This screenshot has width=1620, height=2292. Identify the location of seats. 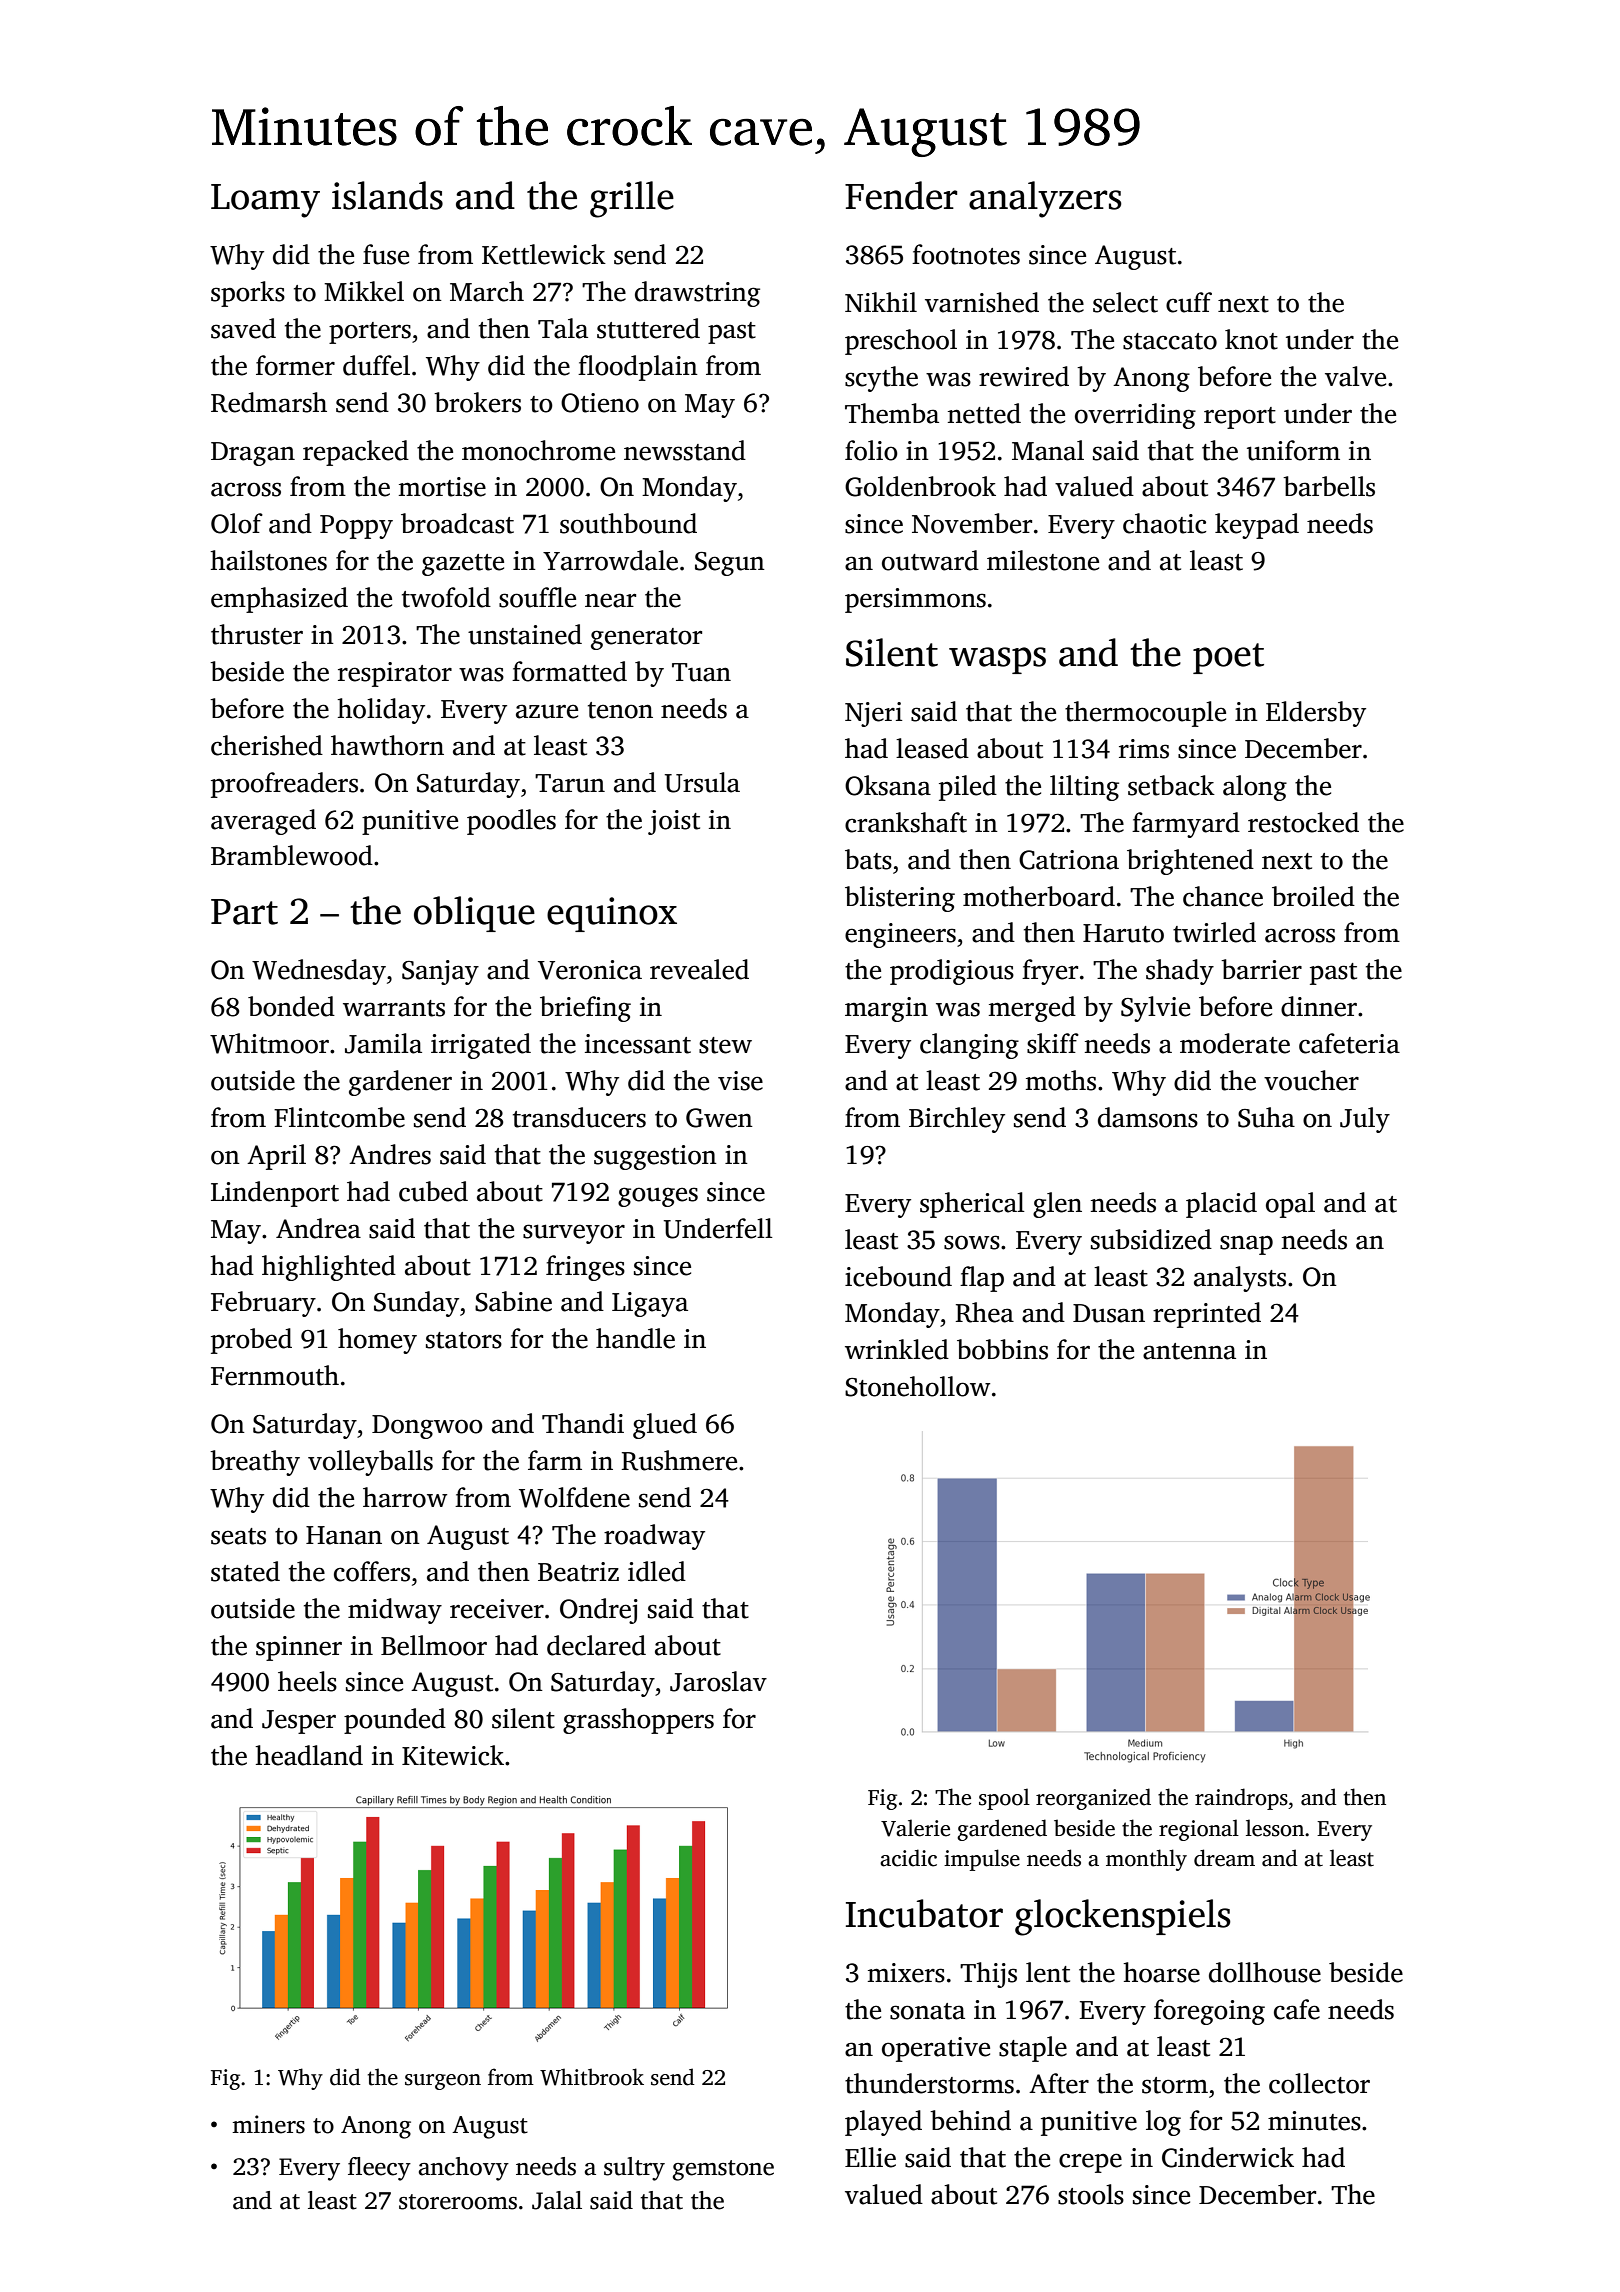
(238, 1536).
